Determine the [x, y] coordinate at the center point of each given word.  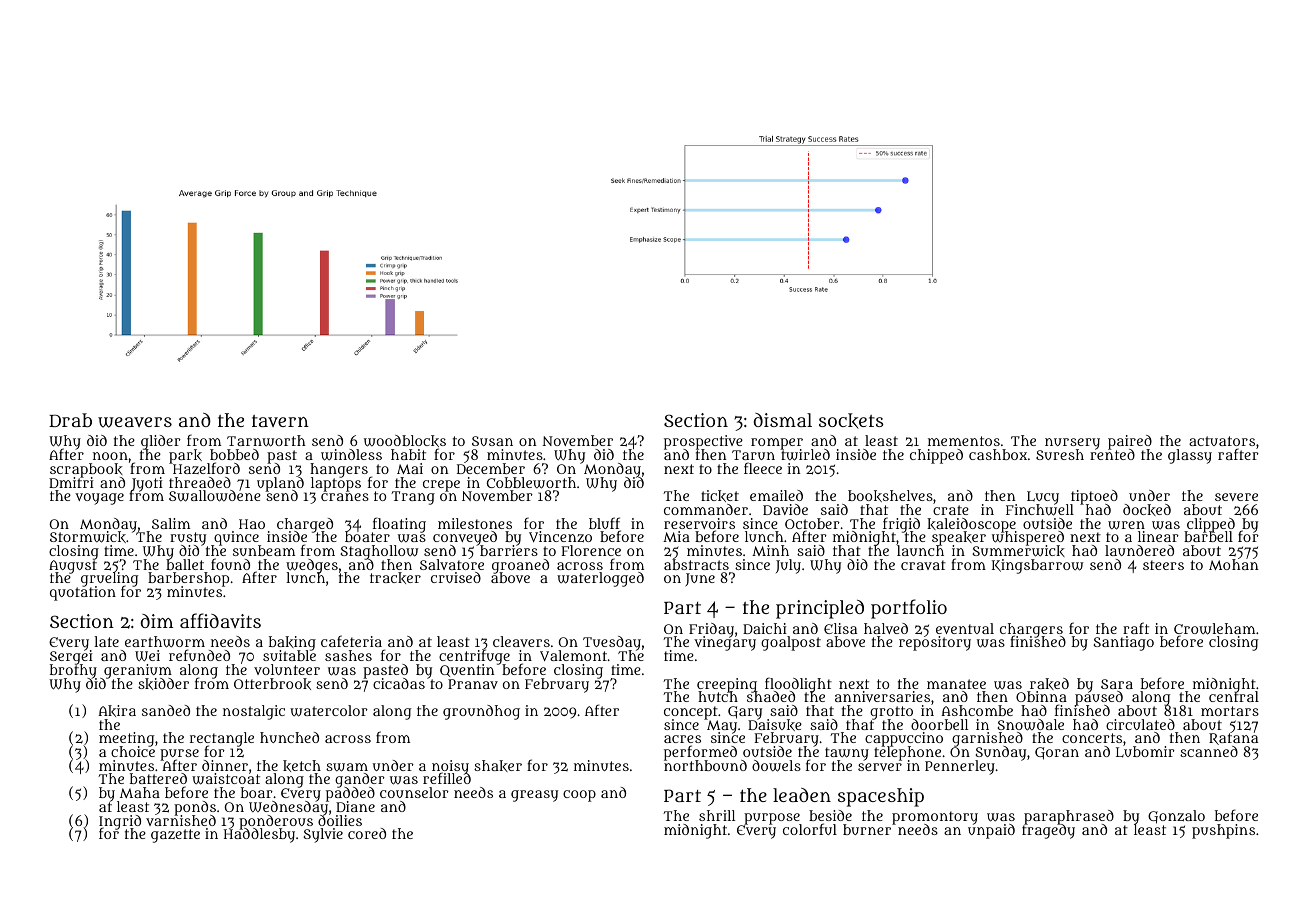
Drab [70, 420]
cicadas [399, 683]
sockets [851, 421]
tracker [395, 578]
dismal [783, 420]
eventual [965, 628]
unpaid [991, 832]
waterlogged [600, 579]
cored [367, 833]
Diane [355, 806]
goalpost [791, 643]
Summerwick [1019, 551]
